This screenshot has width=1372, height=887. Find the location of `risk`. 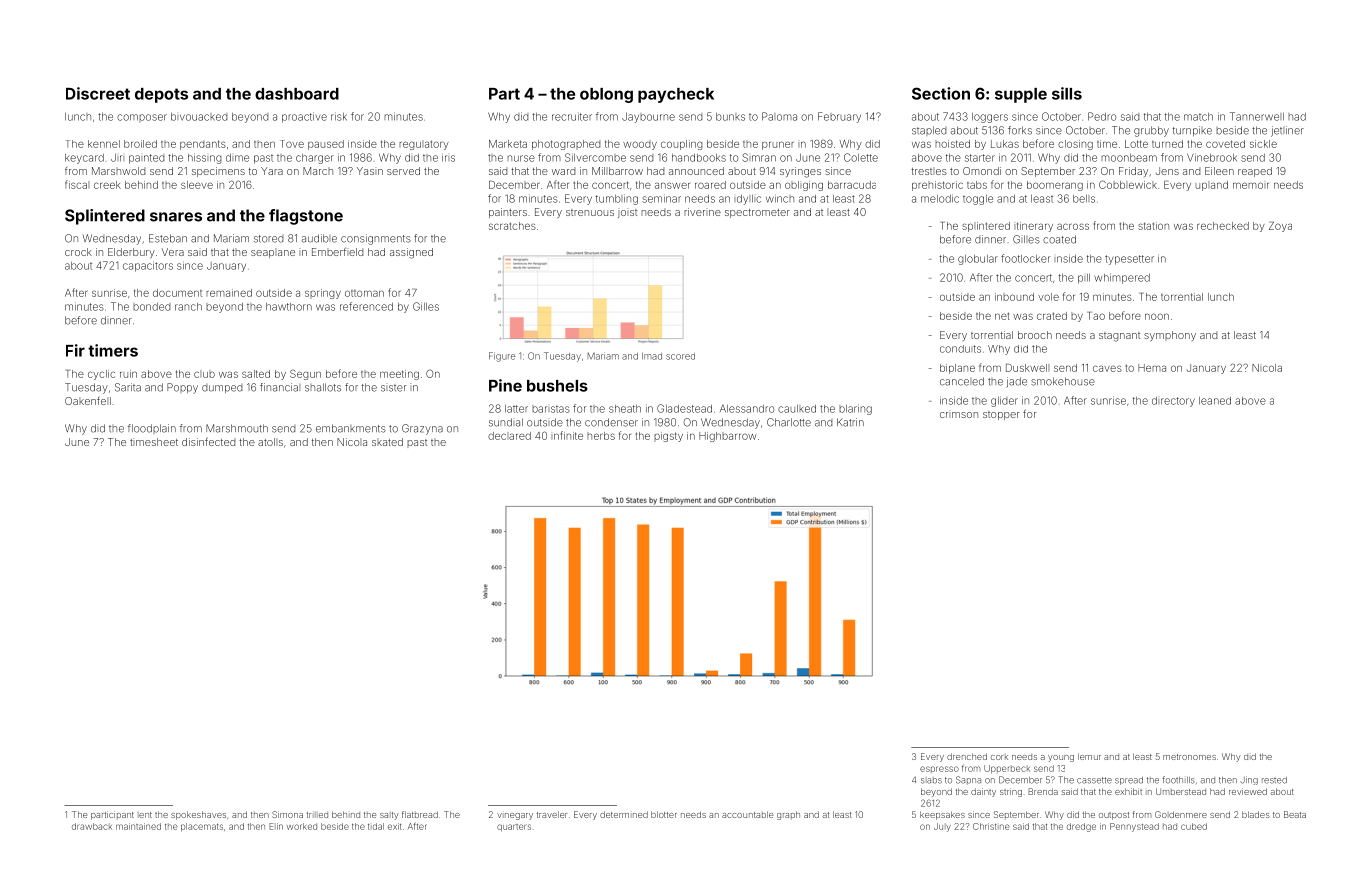

risk is located at coordinates (339, 117).
